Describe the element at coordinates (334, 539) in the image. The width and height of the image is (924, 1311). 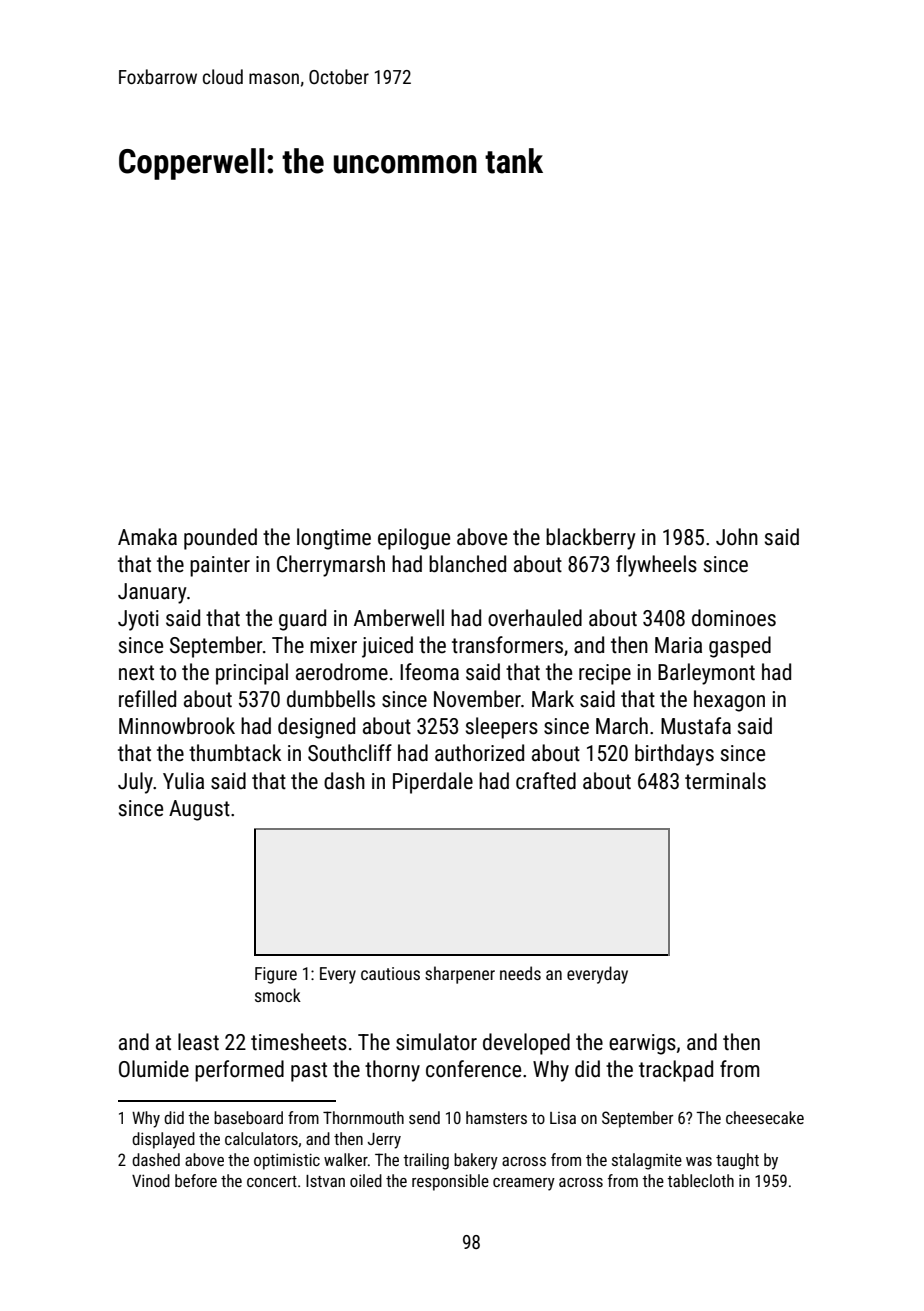
I see `longtime` at that location.
